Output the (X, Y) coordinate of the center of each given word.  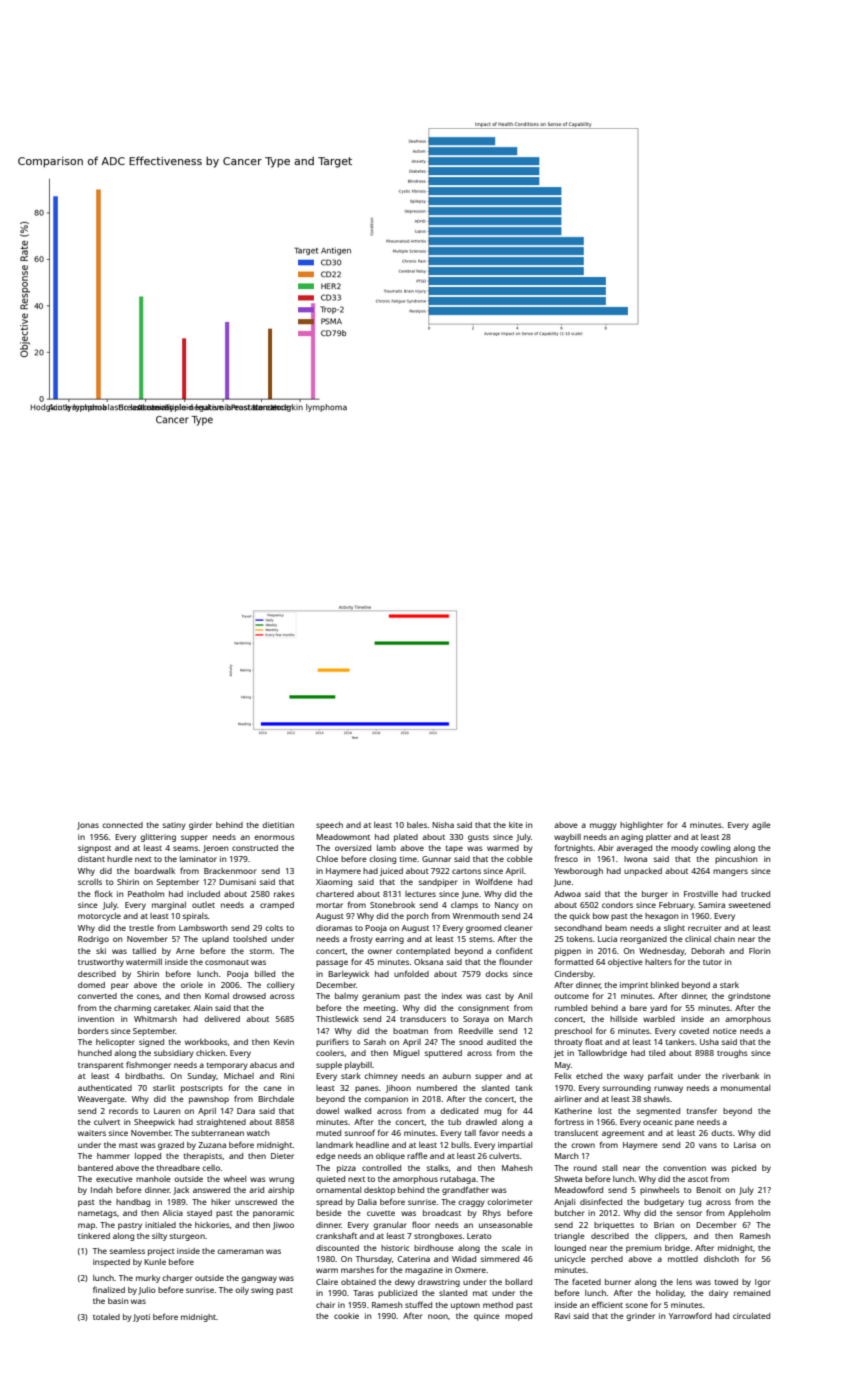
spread (329, 1203)
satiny (174, 826)
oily (242, 1291)
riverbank (740, 1076)
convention (684, 1168)
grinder (640, 1317)
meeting (379, 1009)
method (498, 1305)
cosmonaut (227, 962)
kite (516, 825)
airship (281, 1191)
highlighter (641, 826)
